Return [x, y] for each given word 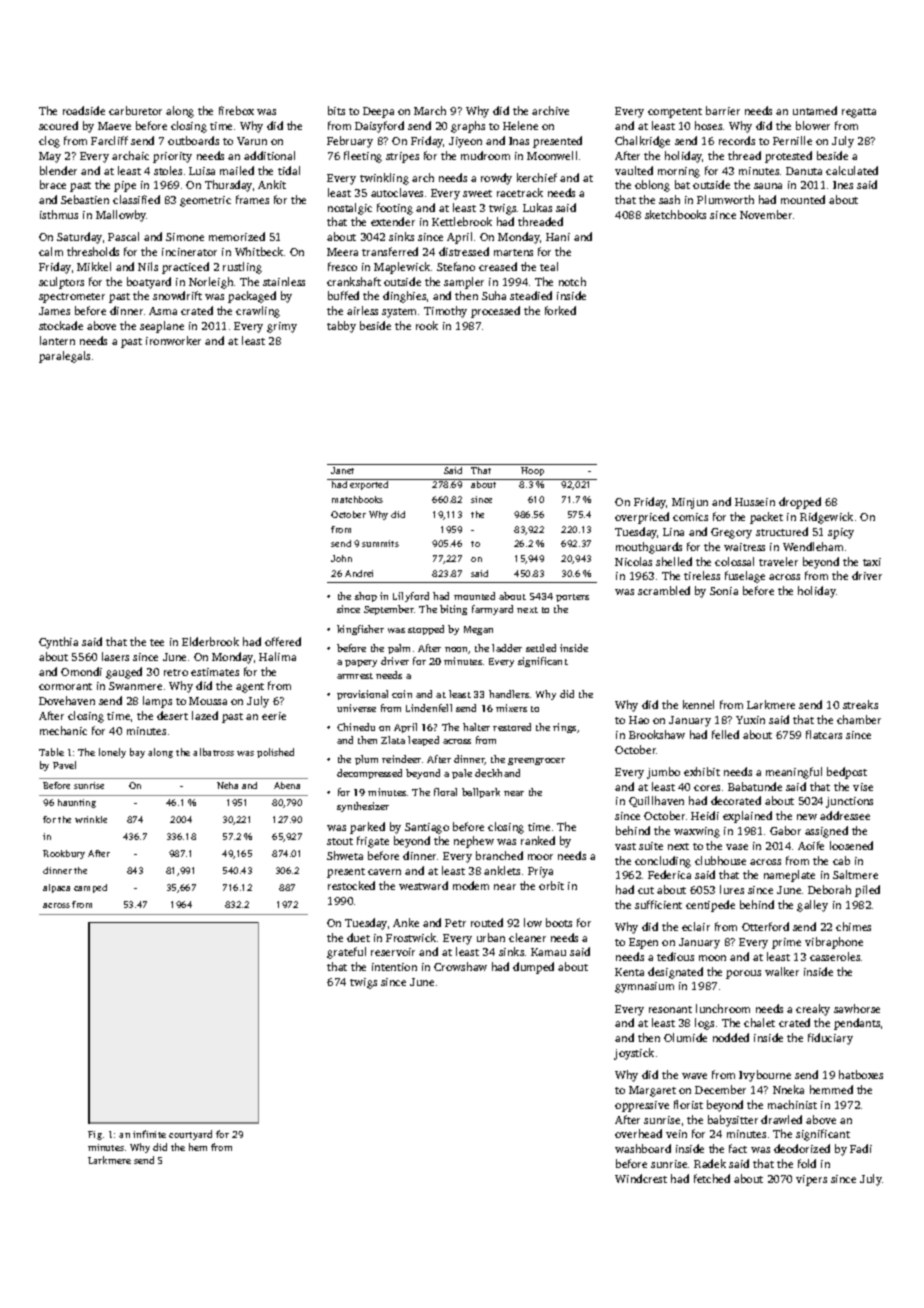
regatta [859, 113]
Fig [95, 1135]
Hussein [755, 502]
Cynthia [58, 643]
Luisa [202, 171]
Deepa [378, 112]
